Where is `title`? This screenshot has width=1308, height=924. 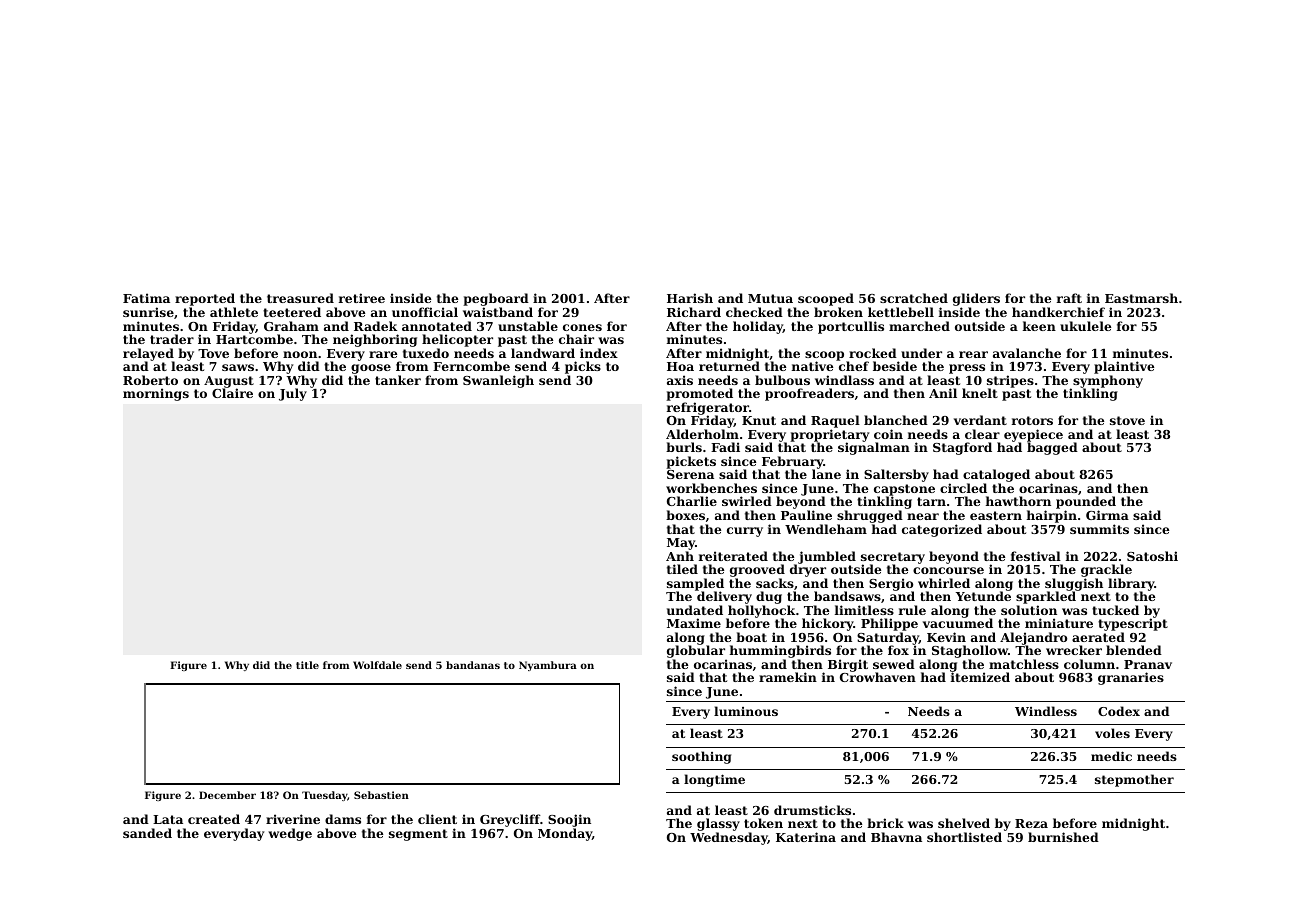 title is located at coordinates (307, 665).
